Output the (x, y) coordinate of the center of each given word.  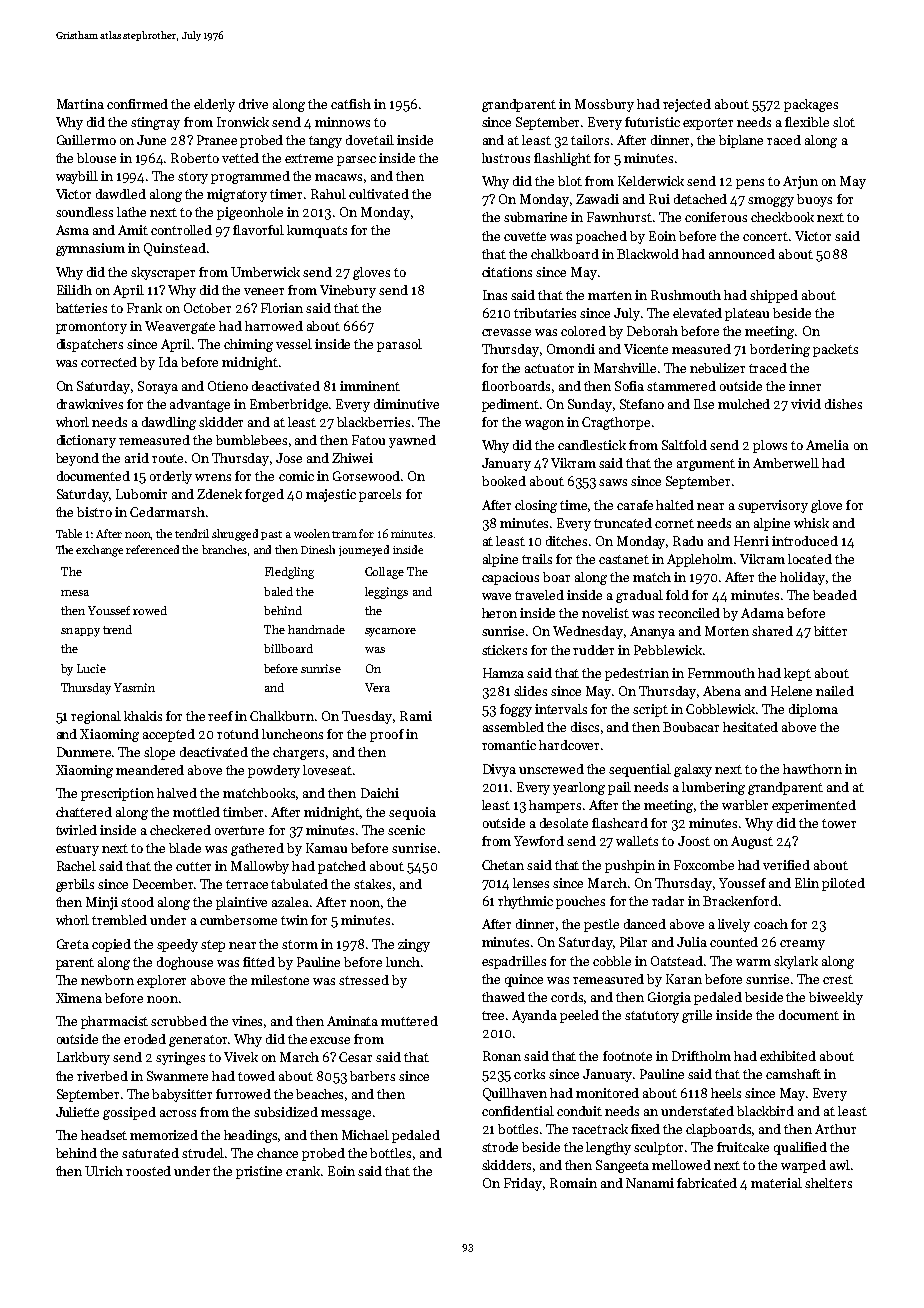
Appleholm (700, 560)
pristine (259, 1172)
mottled (196, 812)
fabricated (707, 1183)
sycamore (390, 632)
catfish (351, 104)
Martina (80, 104)
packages (811, 105)
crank (303, 1171)
